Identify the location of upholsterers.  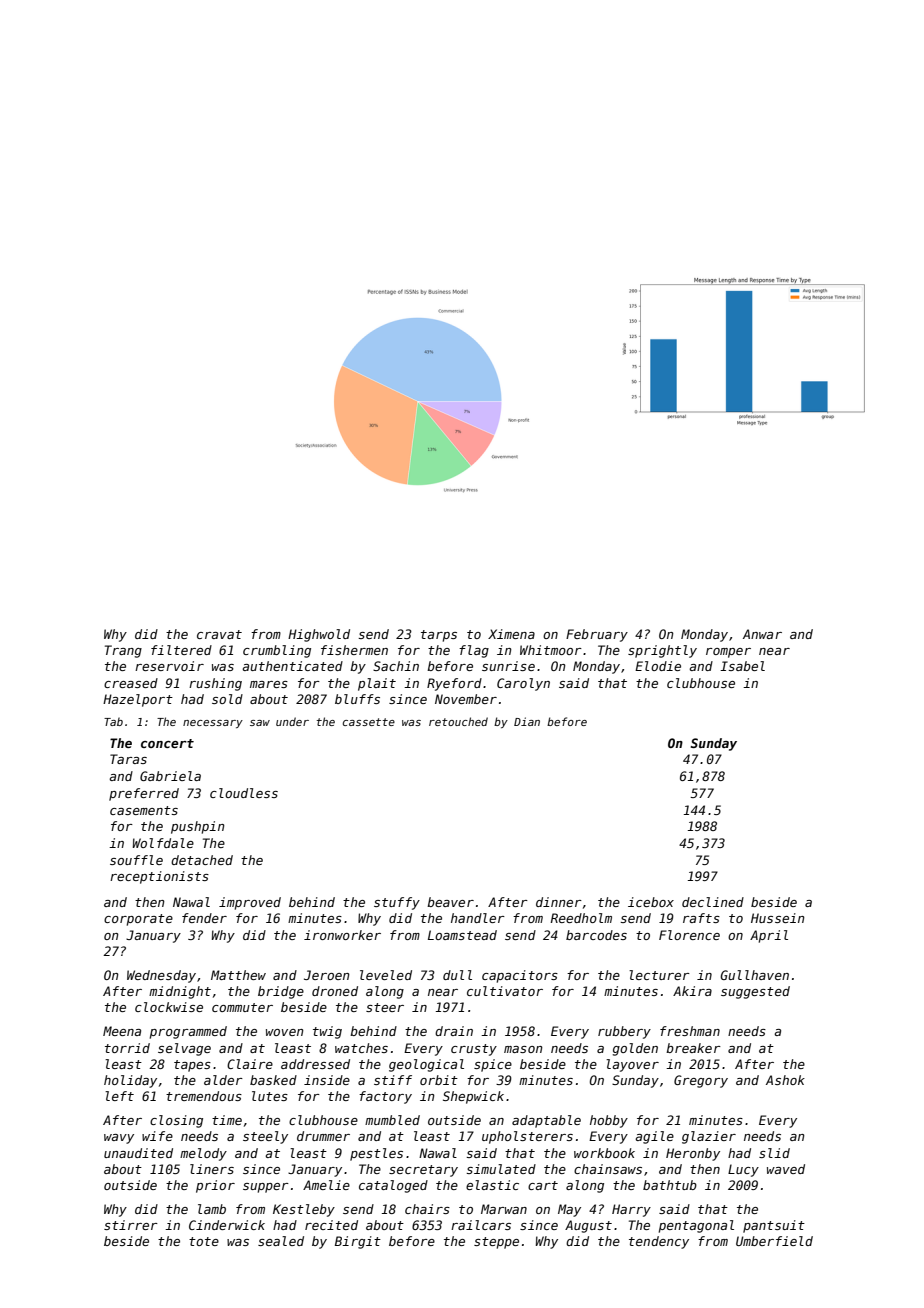
(527, 1137).
